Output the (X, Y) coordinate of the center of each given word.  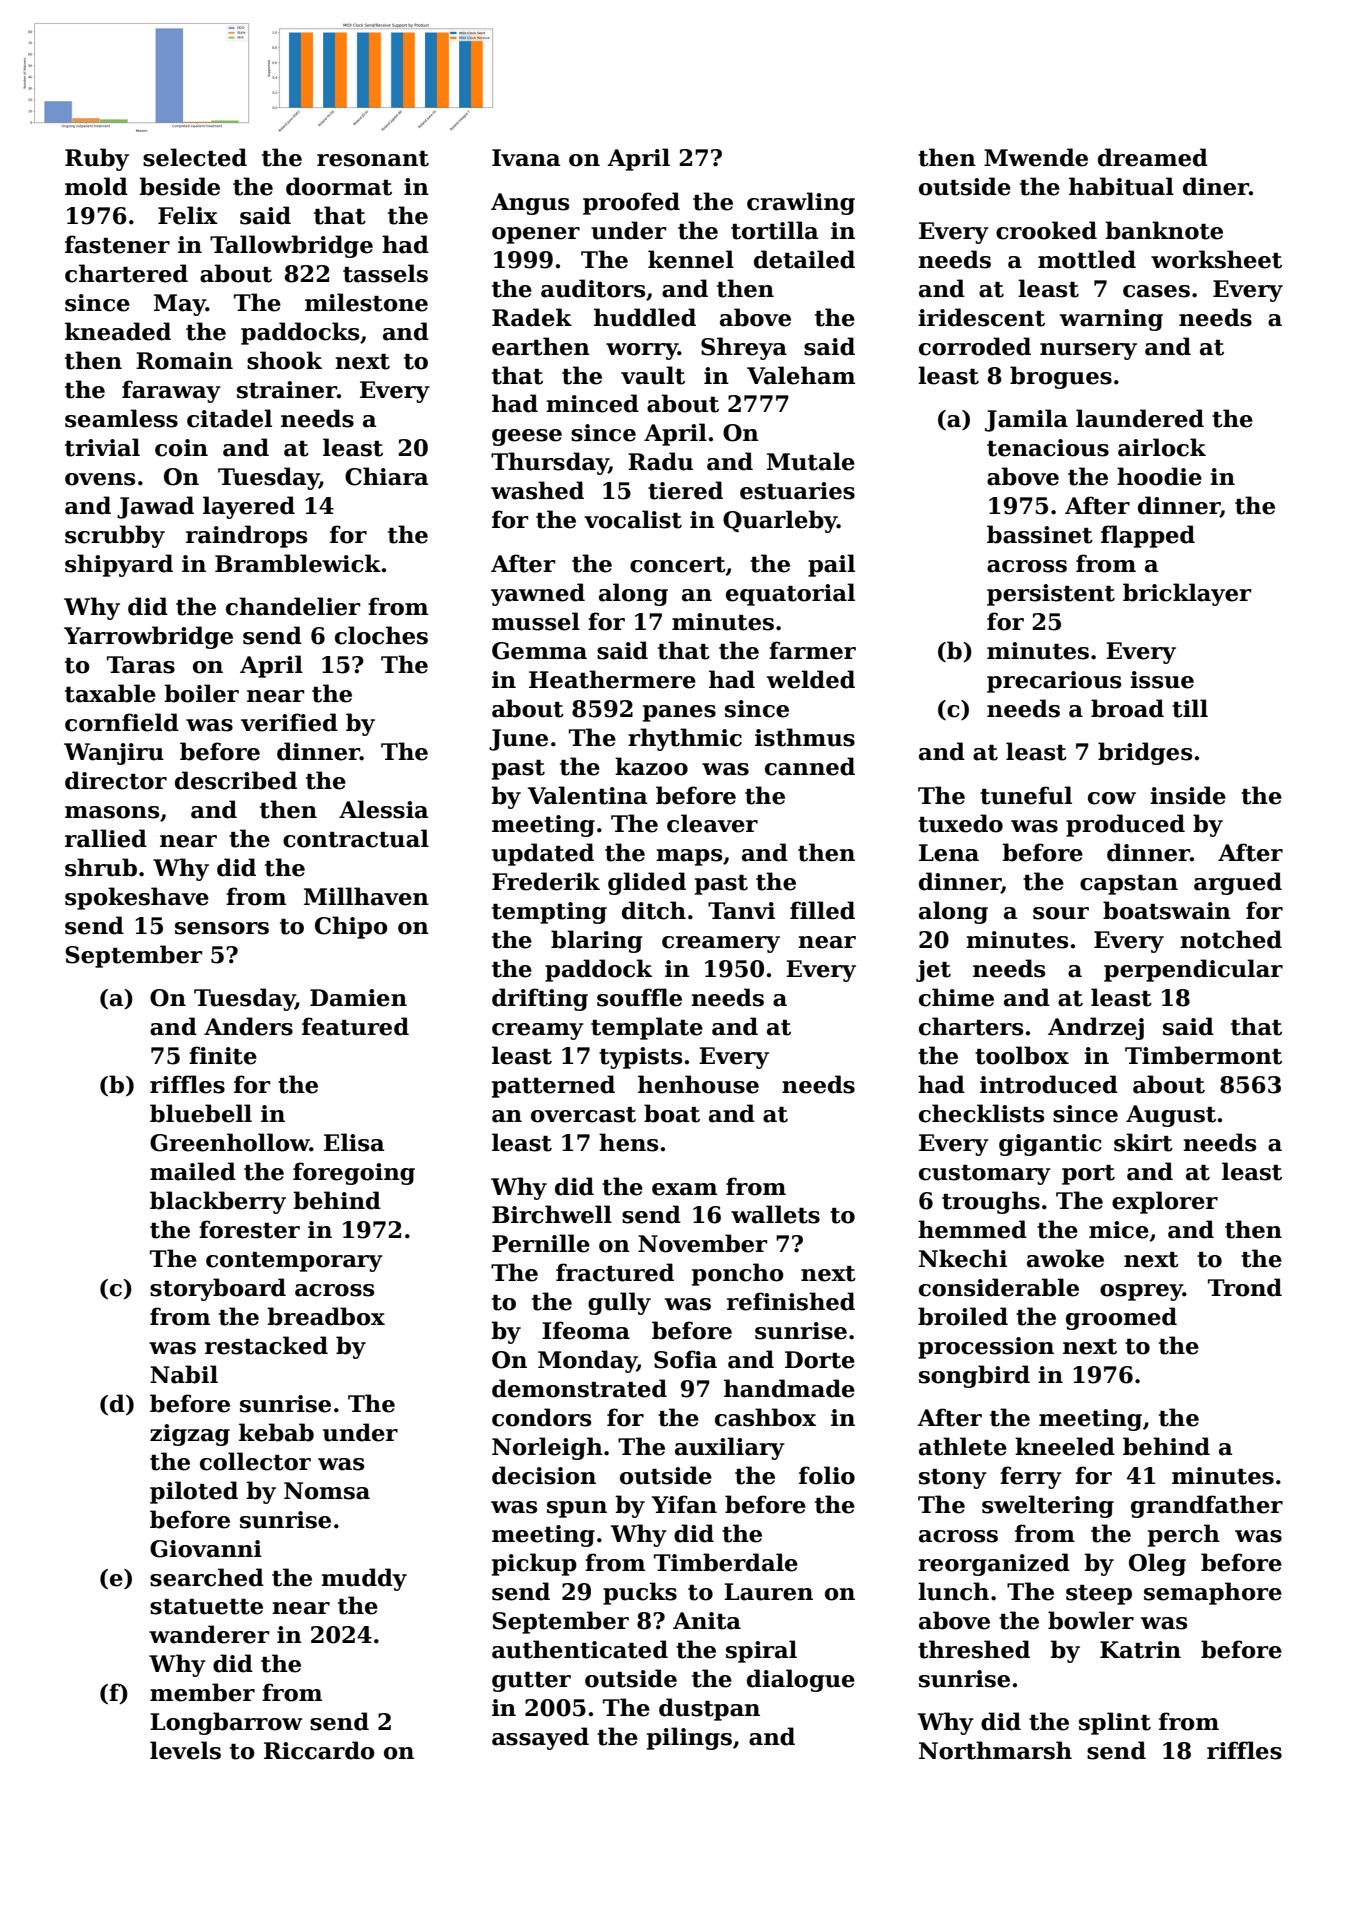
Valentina (587, 795)
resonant (373, 159)
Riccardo (319, 1750)
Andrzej (1096, 1028)
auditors (593, 288)
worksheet (1216, 259)
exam (684, 1189)
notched (1231, 939)
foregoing (354, 1173)
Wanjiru (114, 754)
